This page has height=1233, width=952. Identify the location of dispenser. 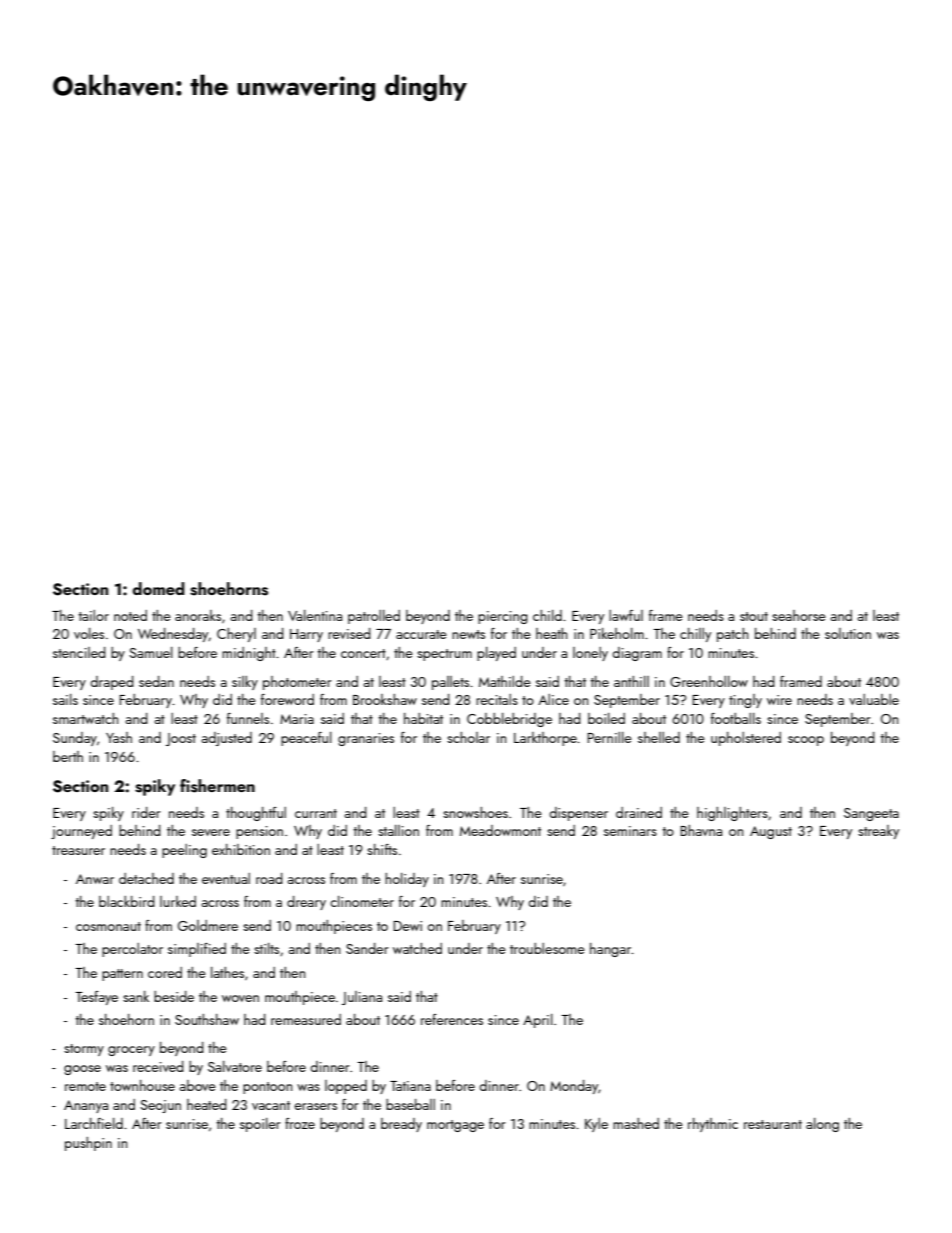
(578, 814).
